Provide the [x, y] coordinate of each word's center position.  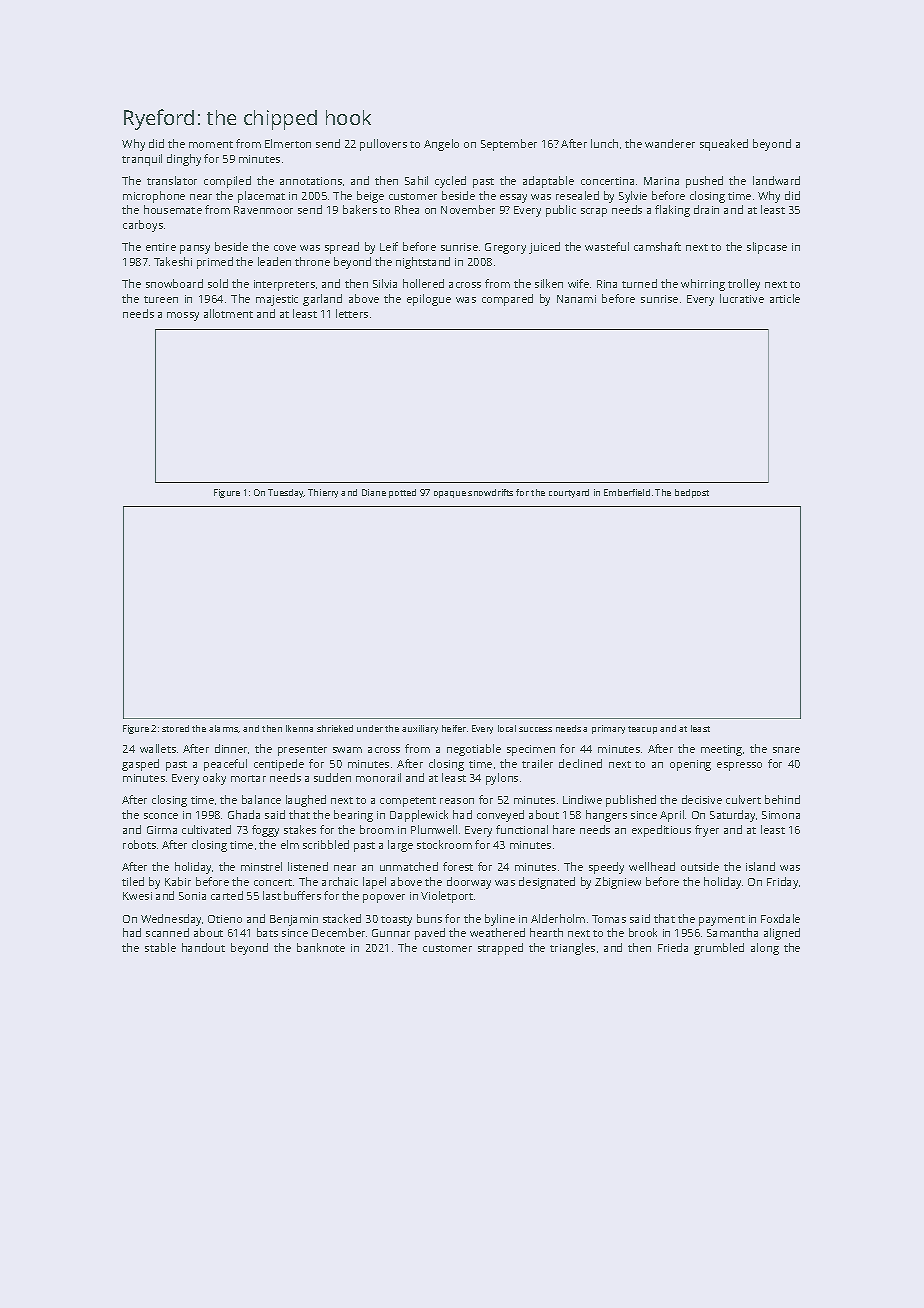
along [765, 949]
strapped [500, 949]
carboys [143, 226]
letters [352, 313]
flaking [672, 211]
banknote [321, 947]
